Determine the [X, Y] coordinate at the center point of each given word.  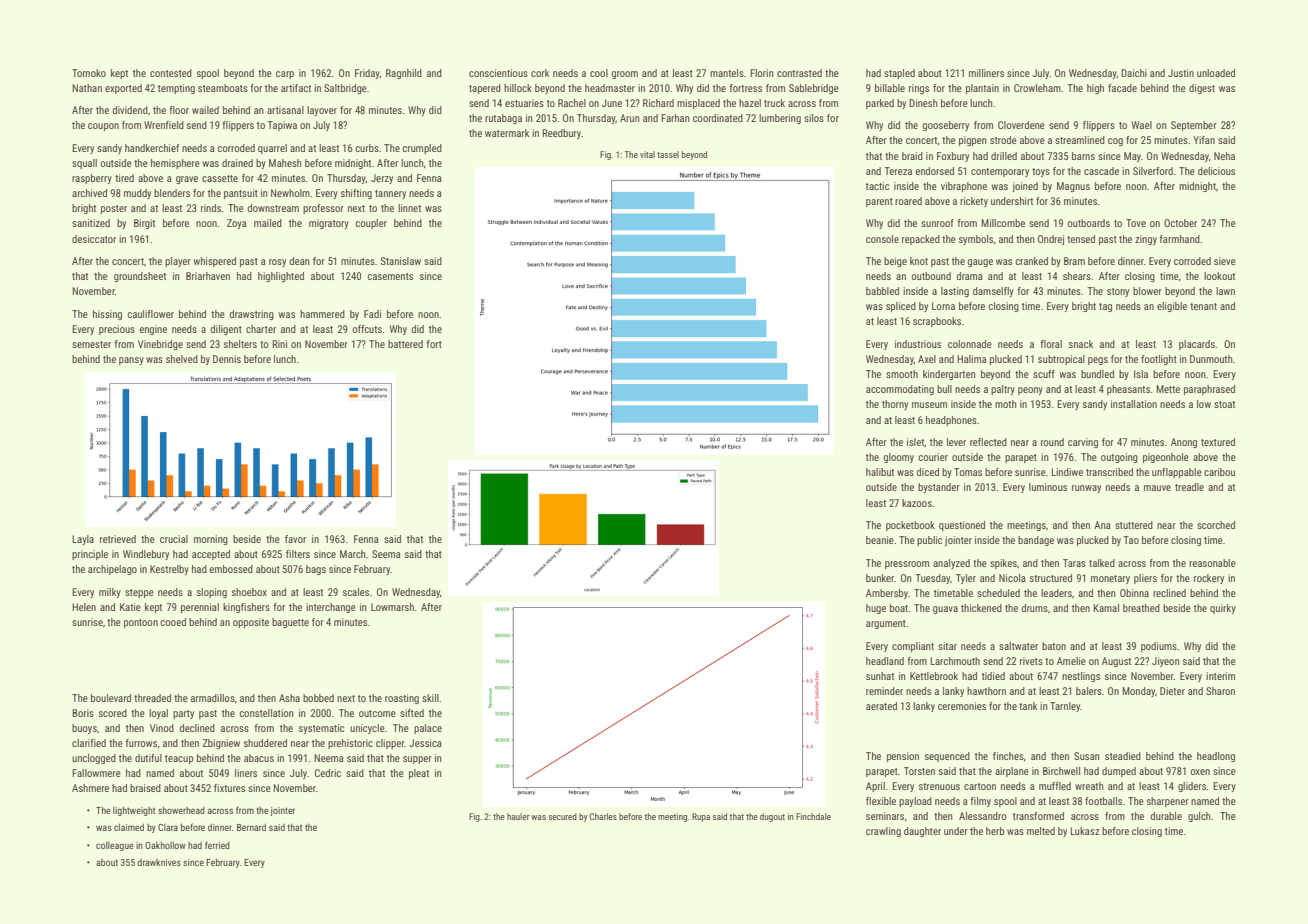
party [183, 714]
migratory [329, 224]
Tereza [898, 171]
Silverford [1153, 171]
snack [1081, 344]
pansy [131, 361]
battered [405, 344]
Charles [603, 816]
